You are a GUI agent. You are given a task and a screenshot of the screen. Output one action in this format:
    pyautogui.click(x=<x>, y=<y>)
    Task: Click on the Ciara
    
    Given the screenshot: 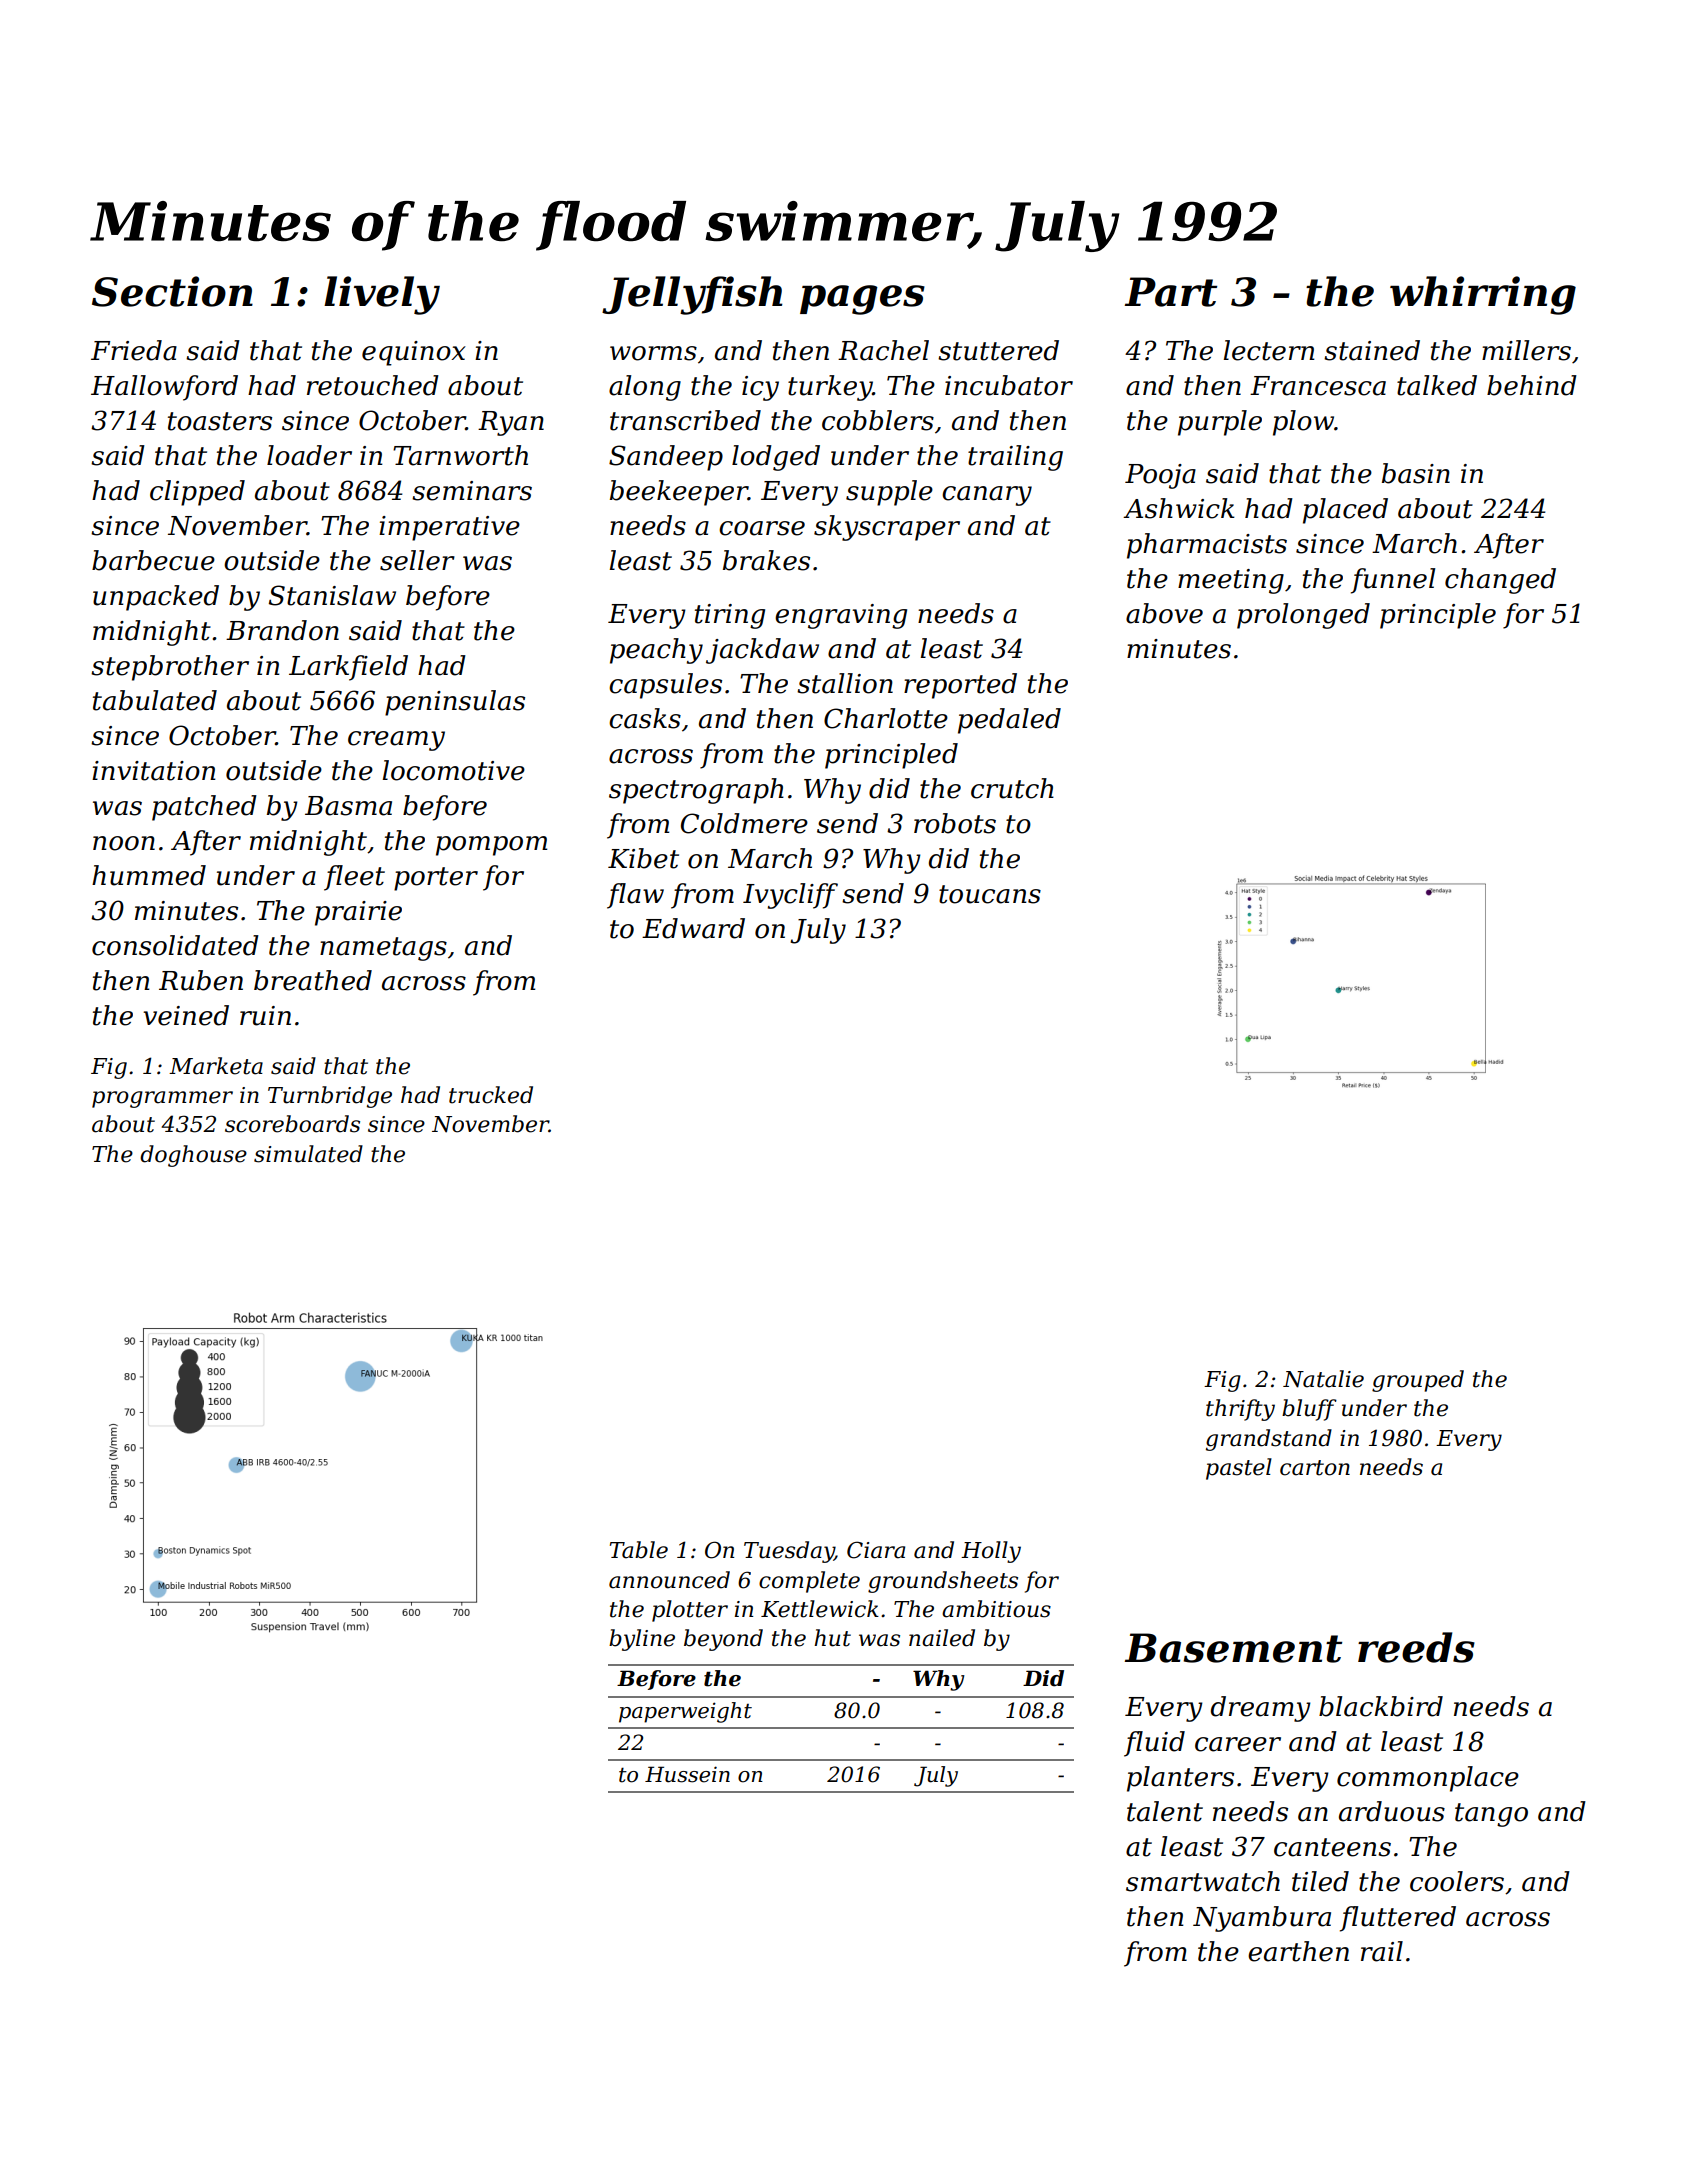 What is the action you would take?
    pyautogui.click(x=876, y=1550)
